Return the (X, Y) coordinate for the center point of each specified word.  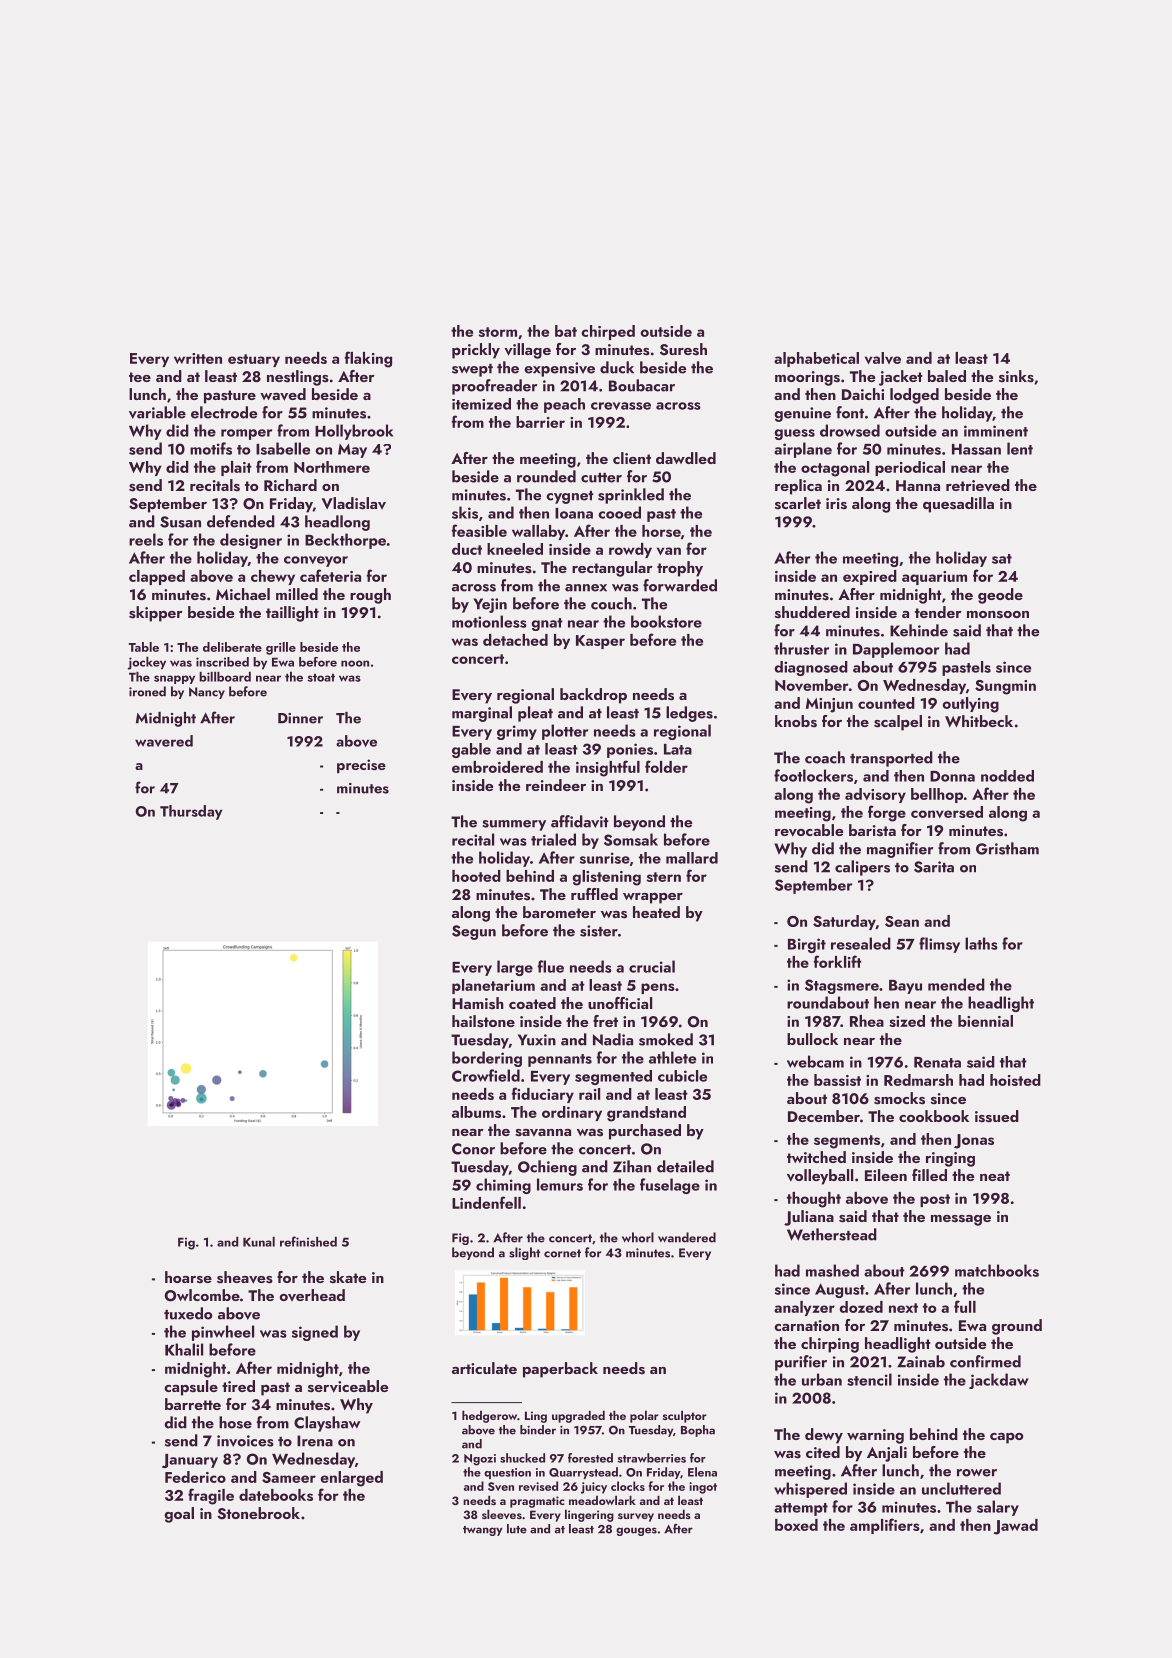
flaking (368, 359)
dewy (824, 1436)
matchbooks (997, 1270)
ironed (147, 691)
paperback (560, 1370)
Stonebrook (258, 1513)
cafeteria (330, 575)
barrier (540, 422)
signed (315, 1333)
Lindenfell (486, 1202)
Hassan (976, 449)
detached (515, 640)
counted (886, 703)
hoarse (188, 1277)
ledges (689, 714)
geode (1000, 596)
